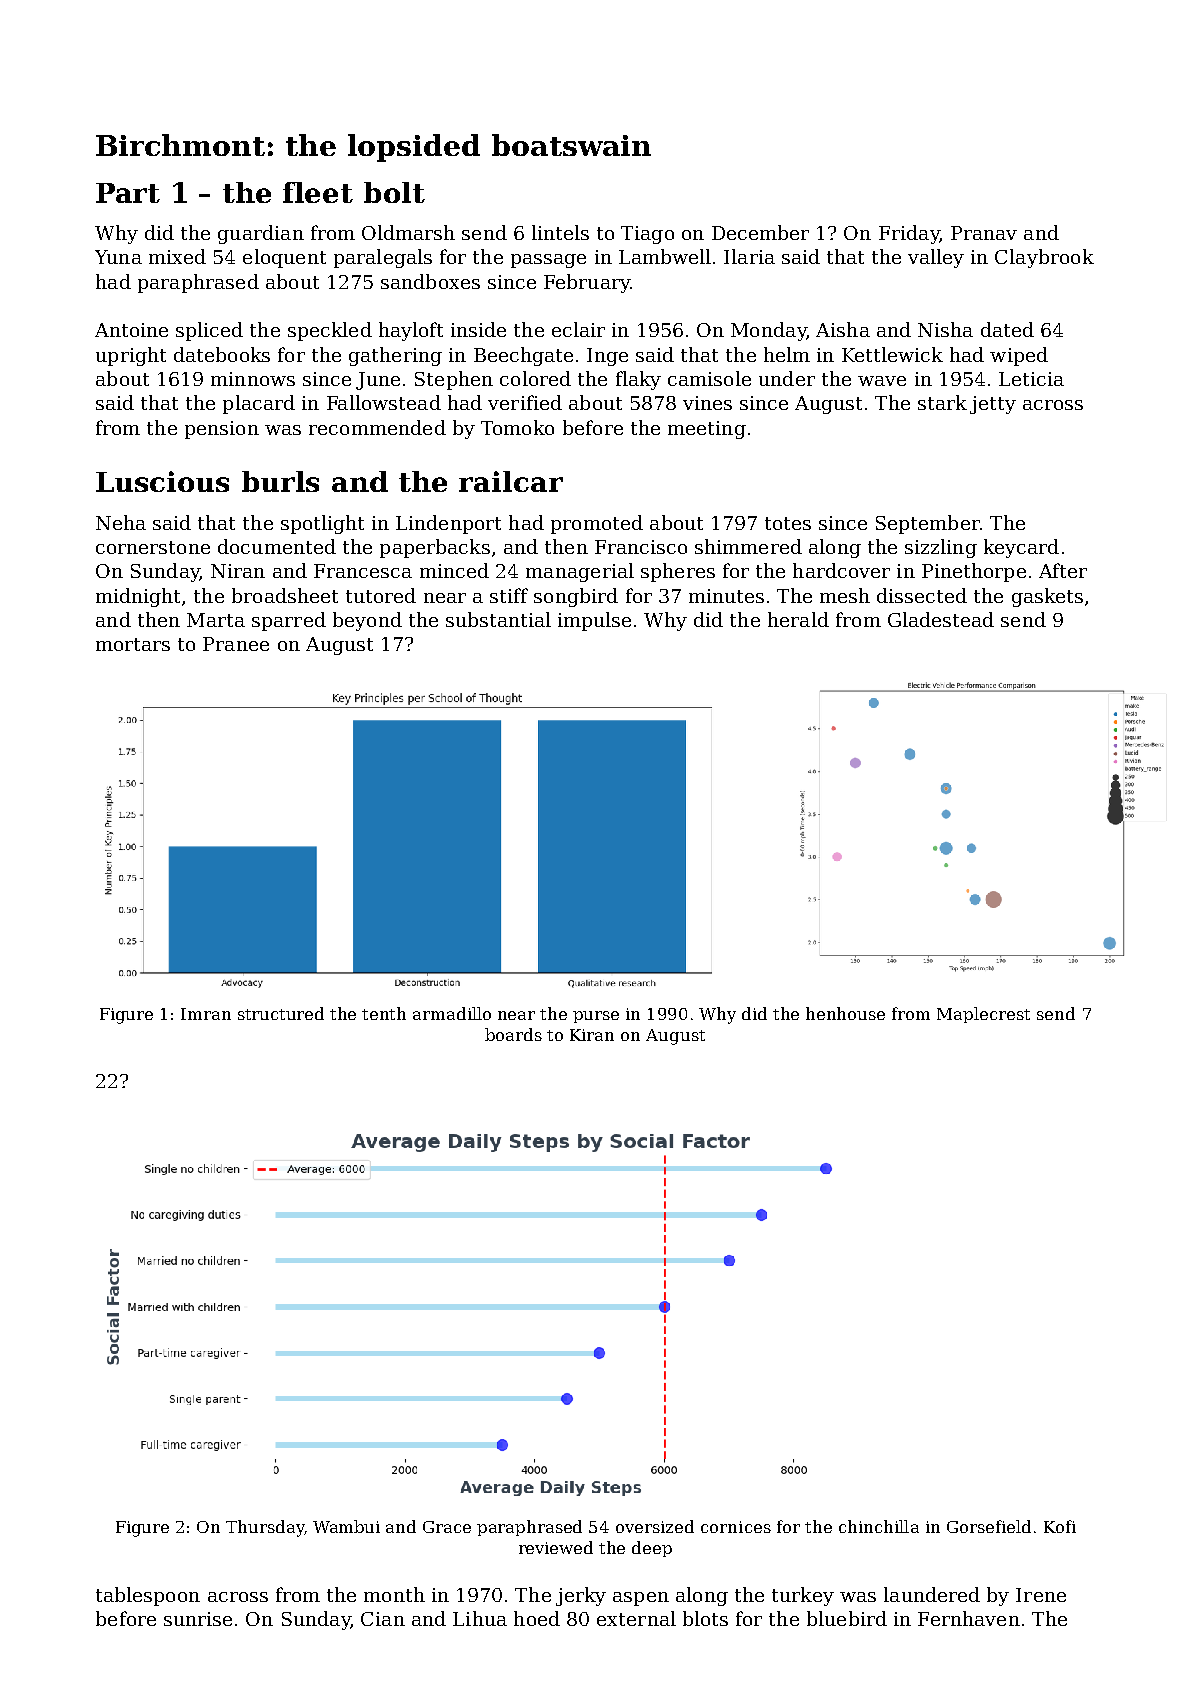  What do you see at coordinates (636, 1618) in the image?
I see `external` at bounding box center [636, 1618].
